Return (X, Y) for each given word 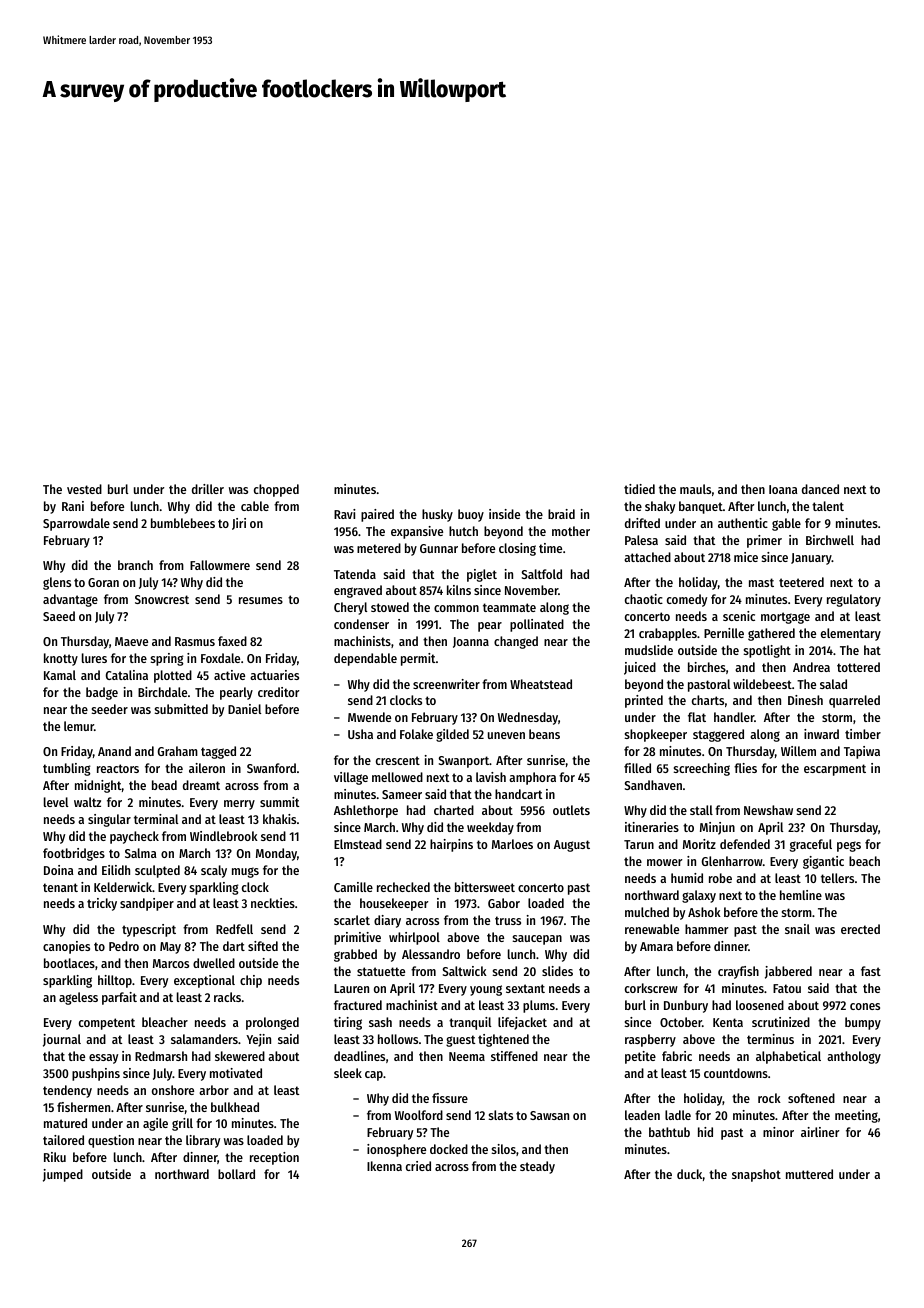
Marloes (512, 844)
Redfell (234, 929)
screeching (702, 769)
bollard (236, 1174)
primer (764, 541)
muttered (809, 1174)
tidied (639, 489)
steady (537, 1167)
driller (208, 489)
